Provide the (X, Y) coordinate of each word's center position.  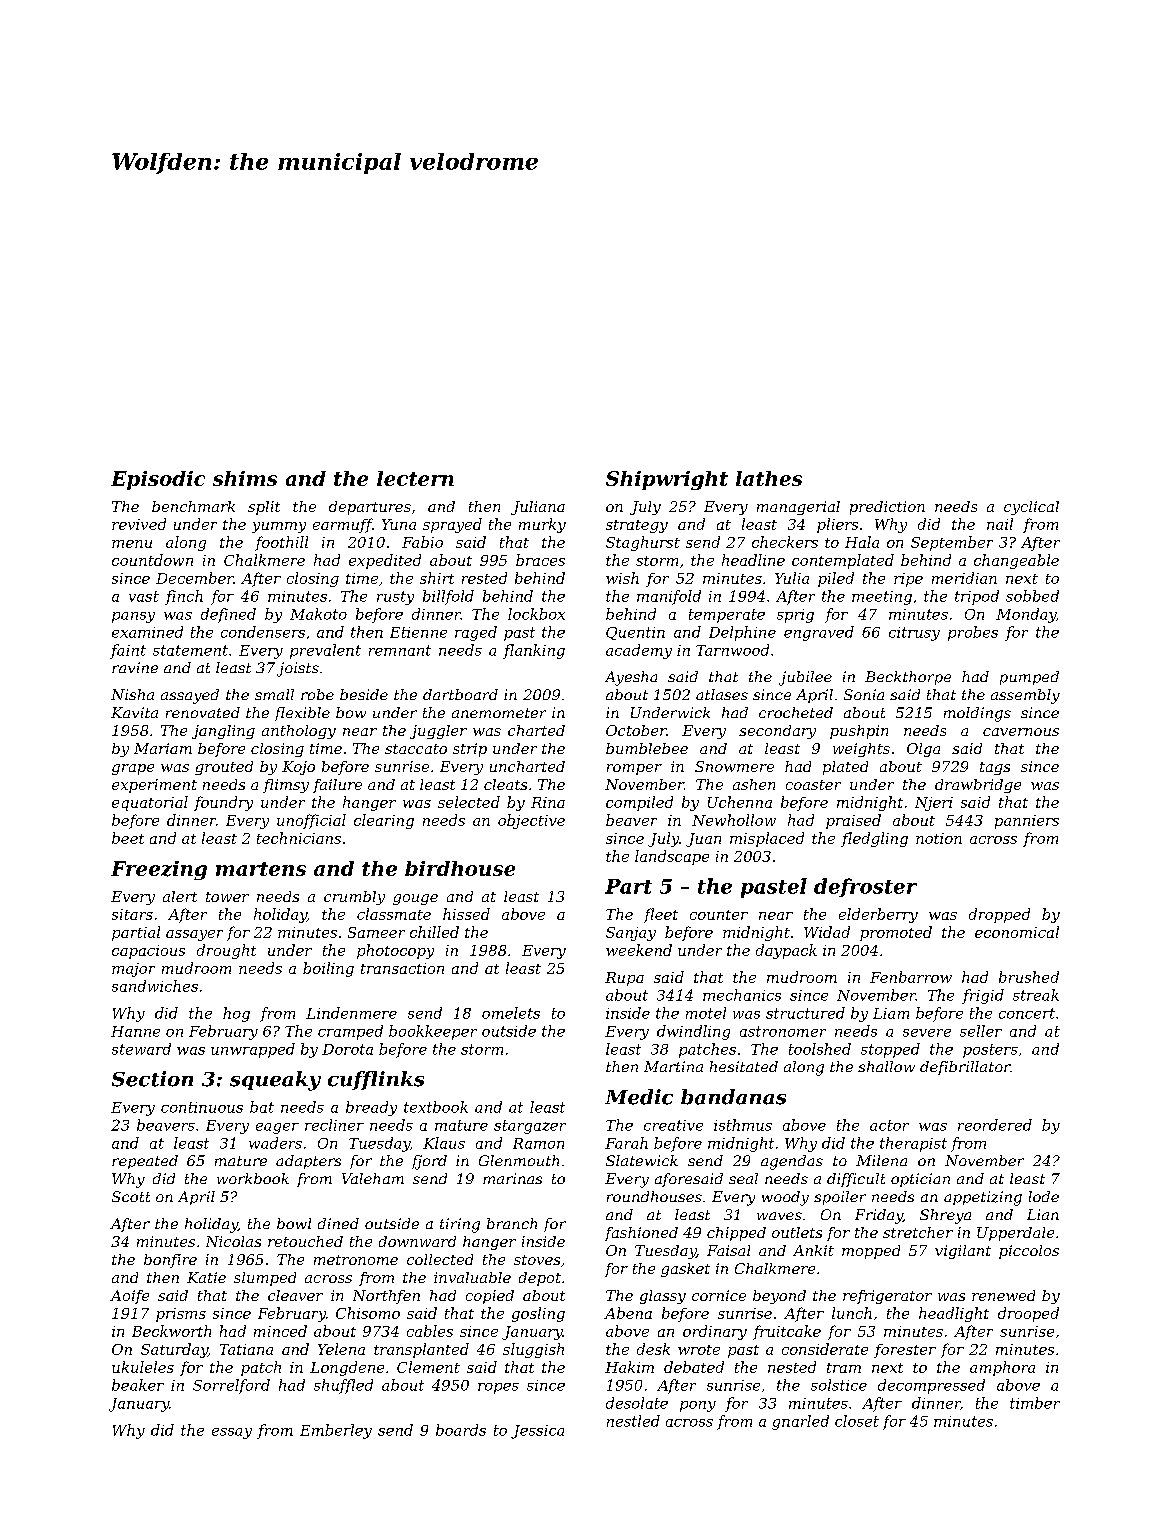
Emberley (336, 1431)
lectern (415, 478)
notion (939, 838)
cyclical (1031, 508)
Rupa (624, 979)
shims (245, 478)
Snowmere (734, 766)
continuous (202, 1107)
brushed (1029, 977)
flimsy (286, 786)
